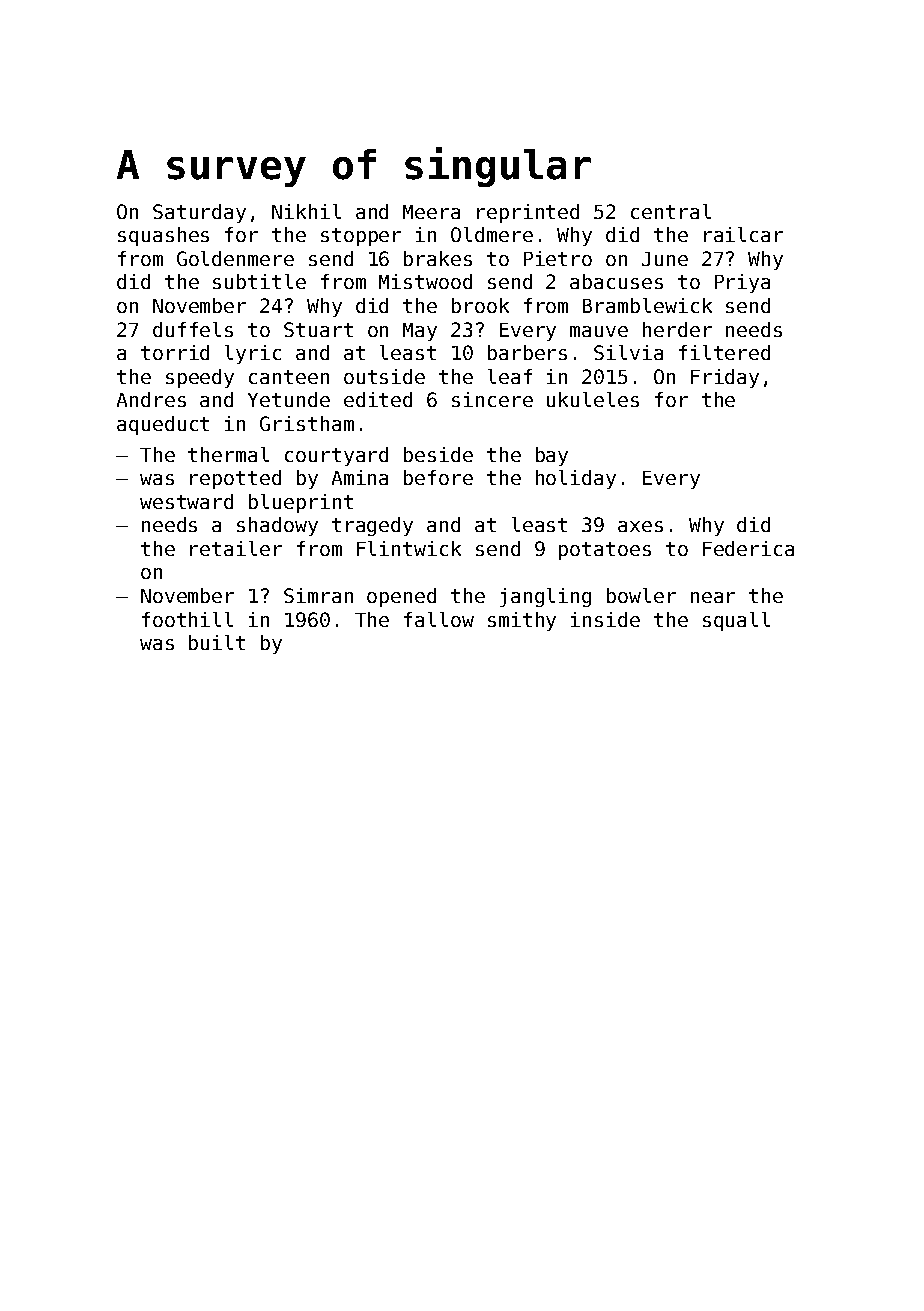 This screenshot has height=1311, width=924. I want to click on railcar, so click(743, 234).
